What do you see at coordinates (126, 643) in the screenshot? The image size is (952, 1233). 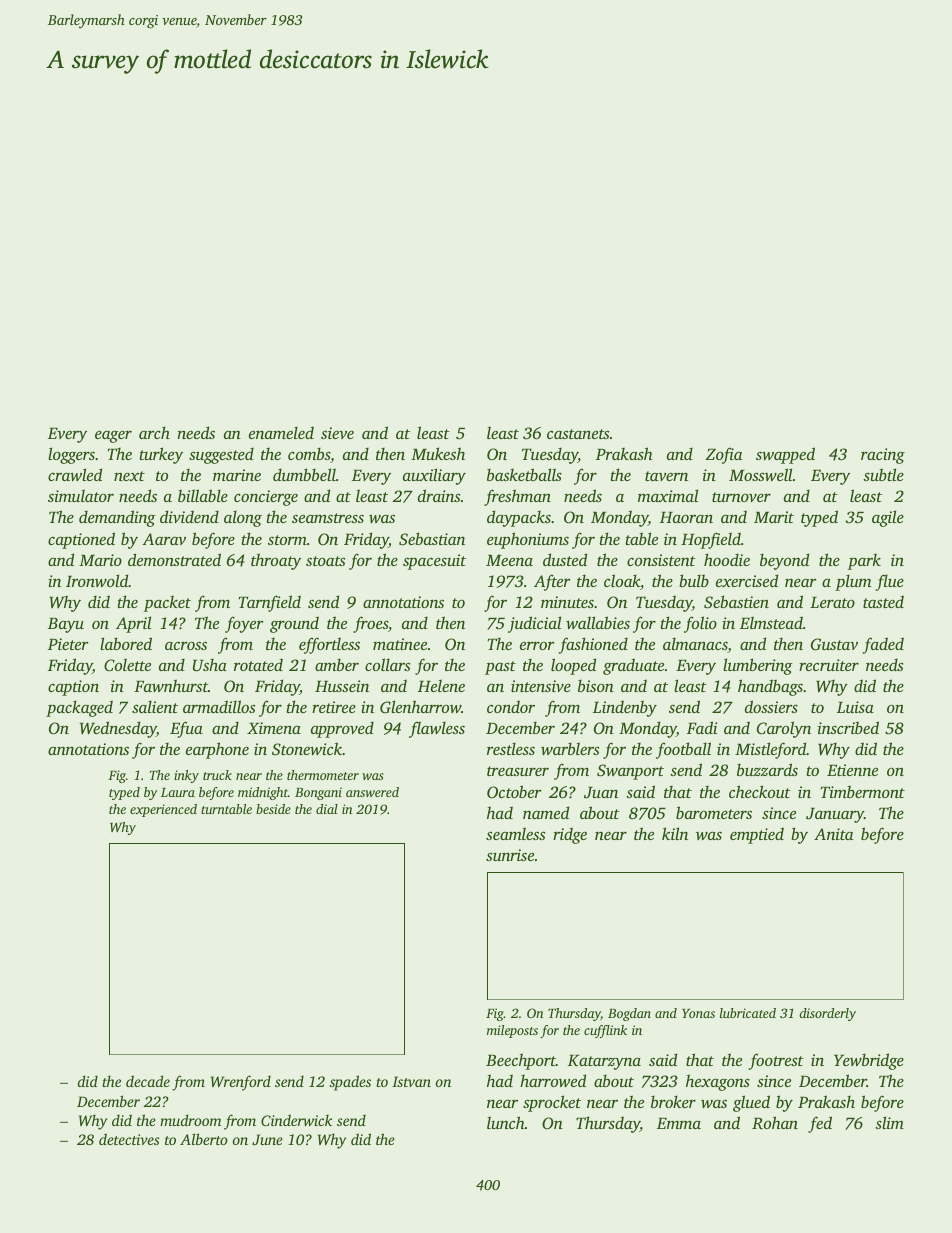 I see `labored` at bounding box center [126, 643].
